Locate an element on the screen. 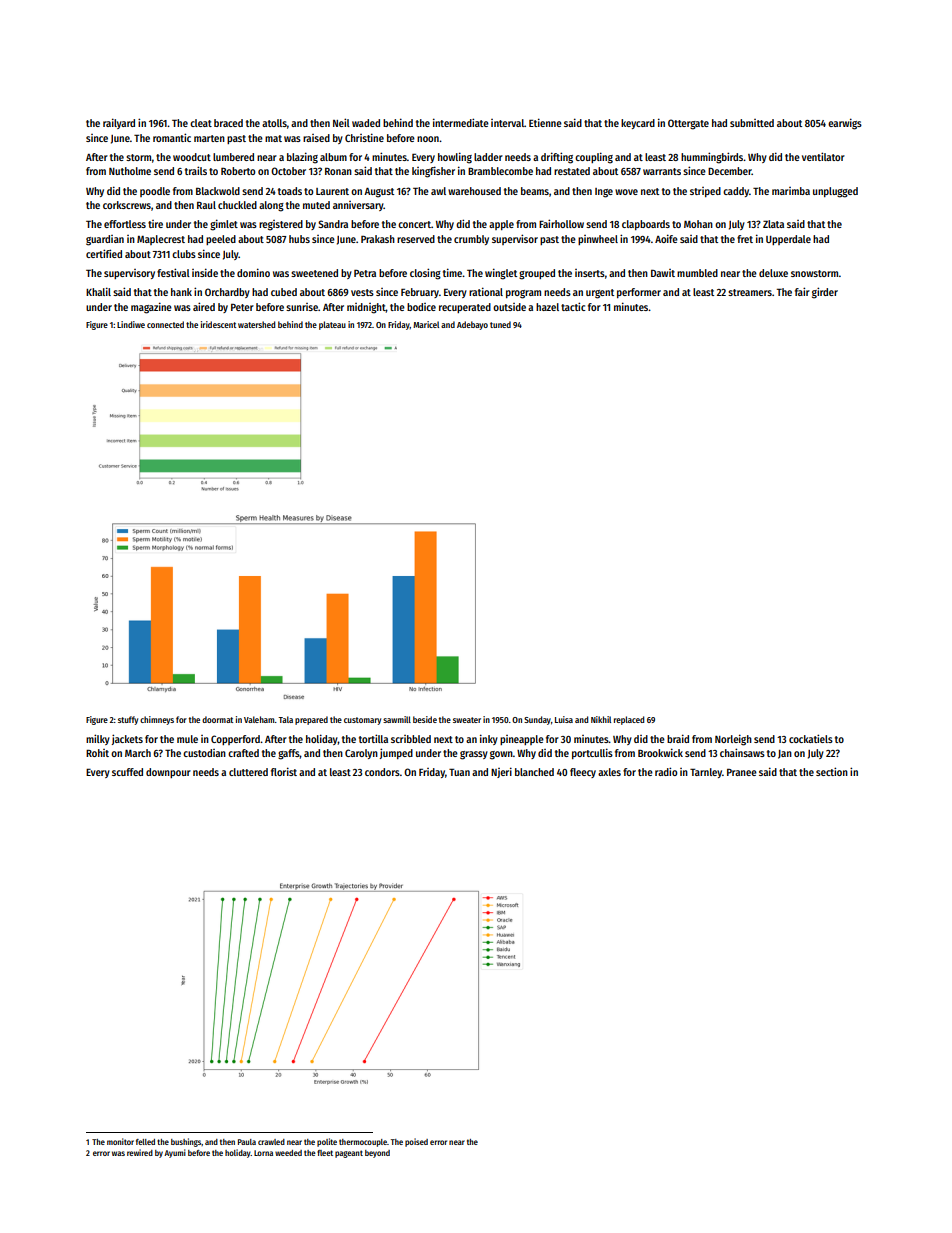 Image resolution: width=952 pixels, height=1233 pixels. poised is located at coordinates (416, 1142).
